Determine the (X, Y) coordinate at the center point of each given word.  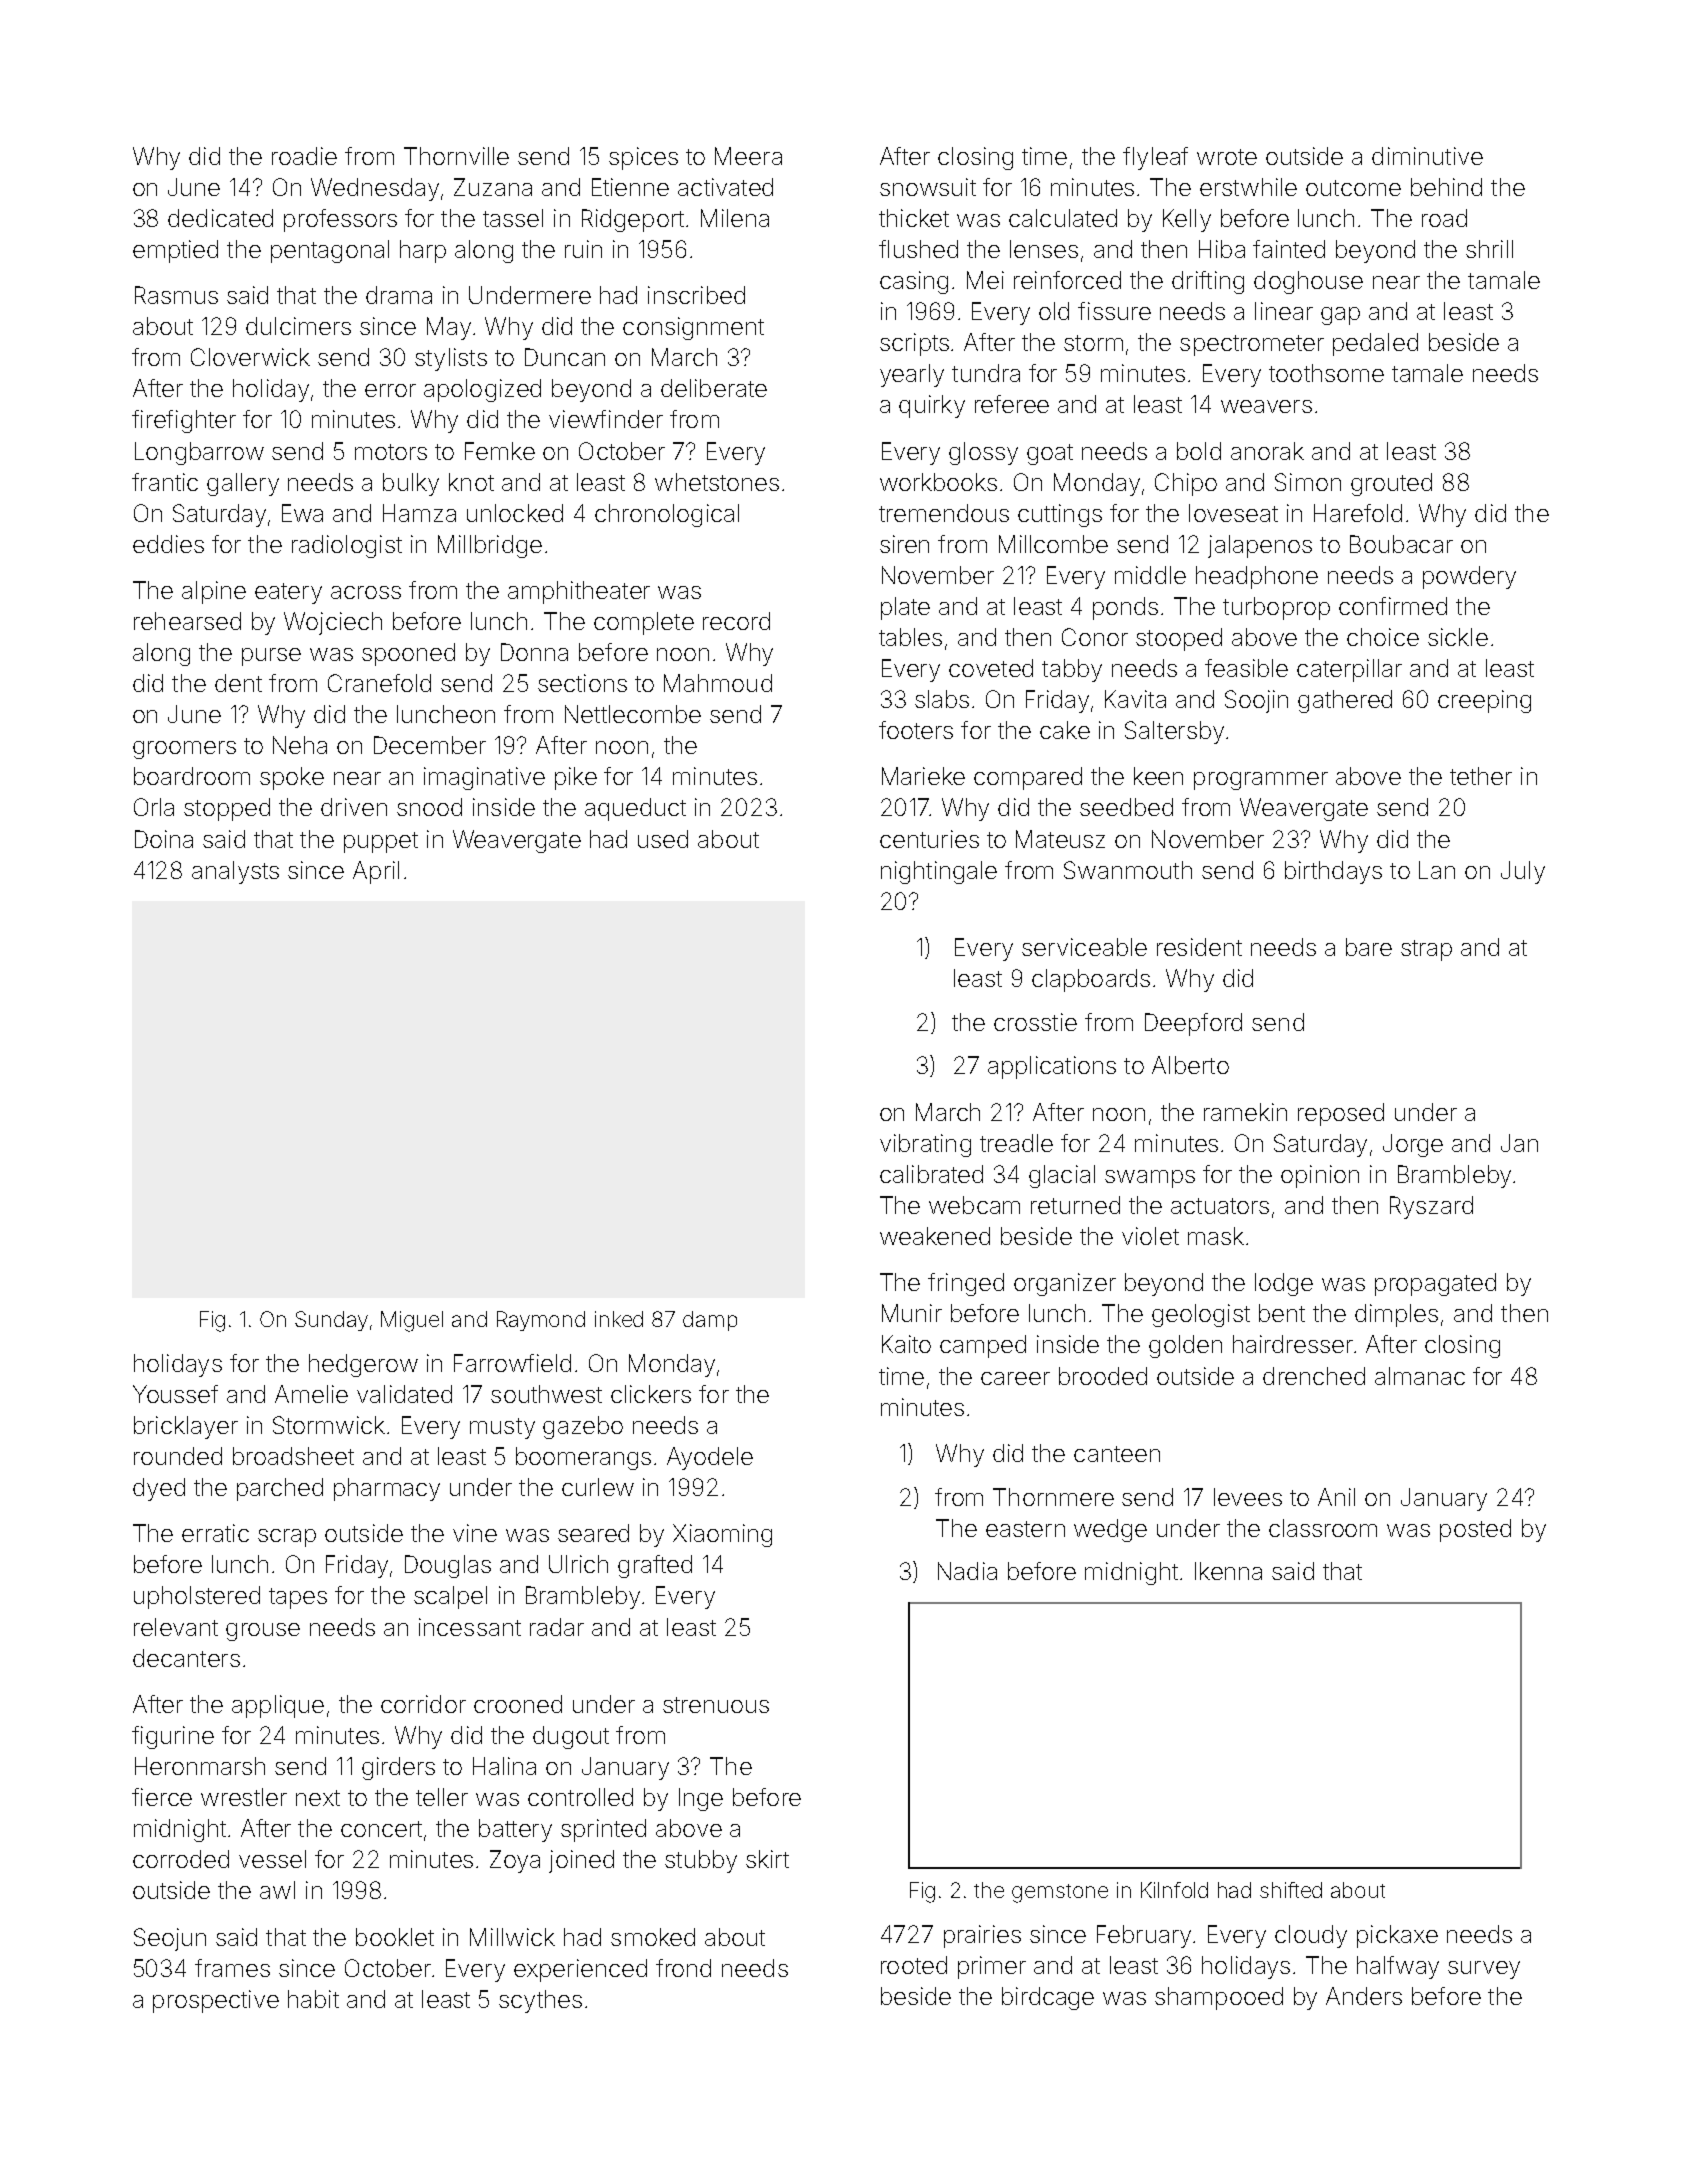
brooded (1103, 1376)
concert (381, 1829)
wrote (1227, 157)
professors (340, 220)
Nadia (967, 1571)
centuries (929, 839)
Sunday (331, 1321)
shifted (1291, 1890)
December (430, 745)
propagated (1435, 1284)
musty (502, 1428)
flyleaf (1155, 158)
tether (1481, 776)
